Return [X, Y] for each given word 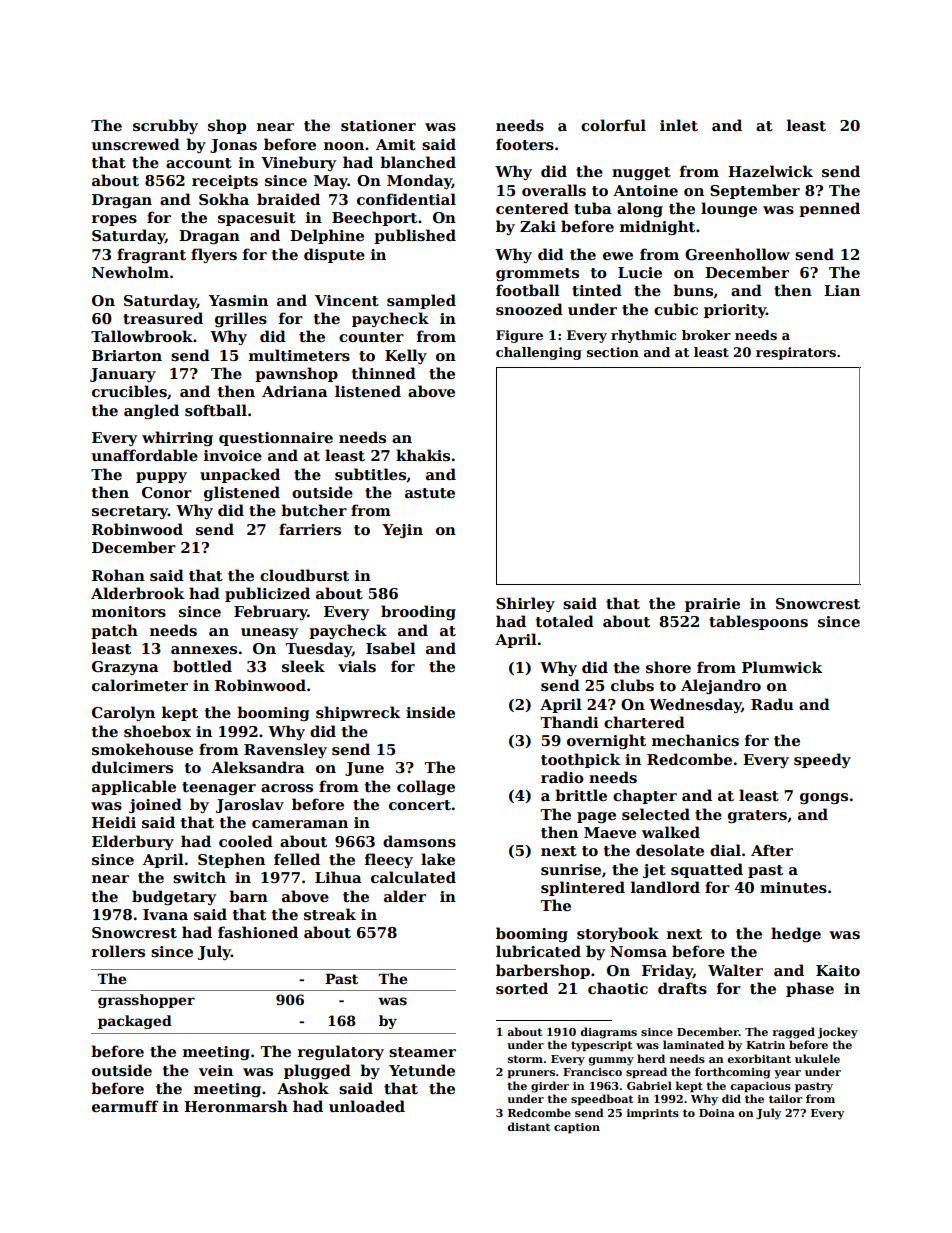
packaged [135, 1022]
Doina [717, 1113]
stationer [378, 125]
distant [528, 1126]
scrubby [165, 126]
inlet [679, 125]
